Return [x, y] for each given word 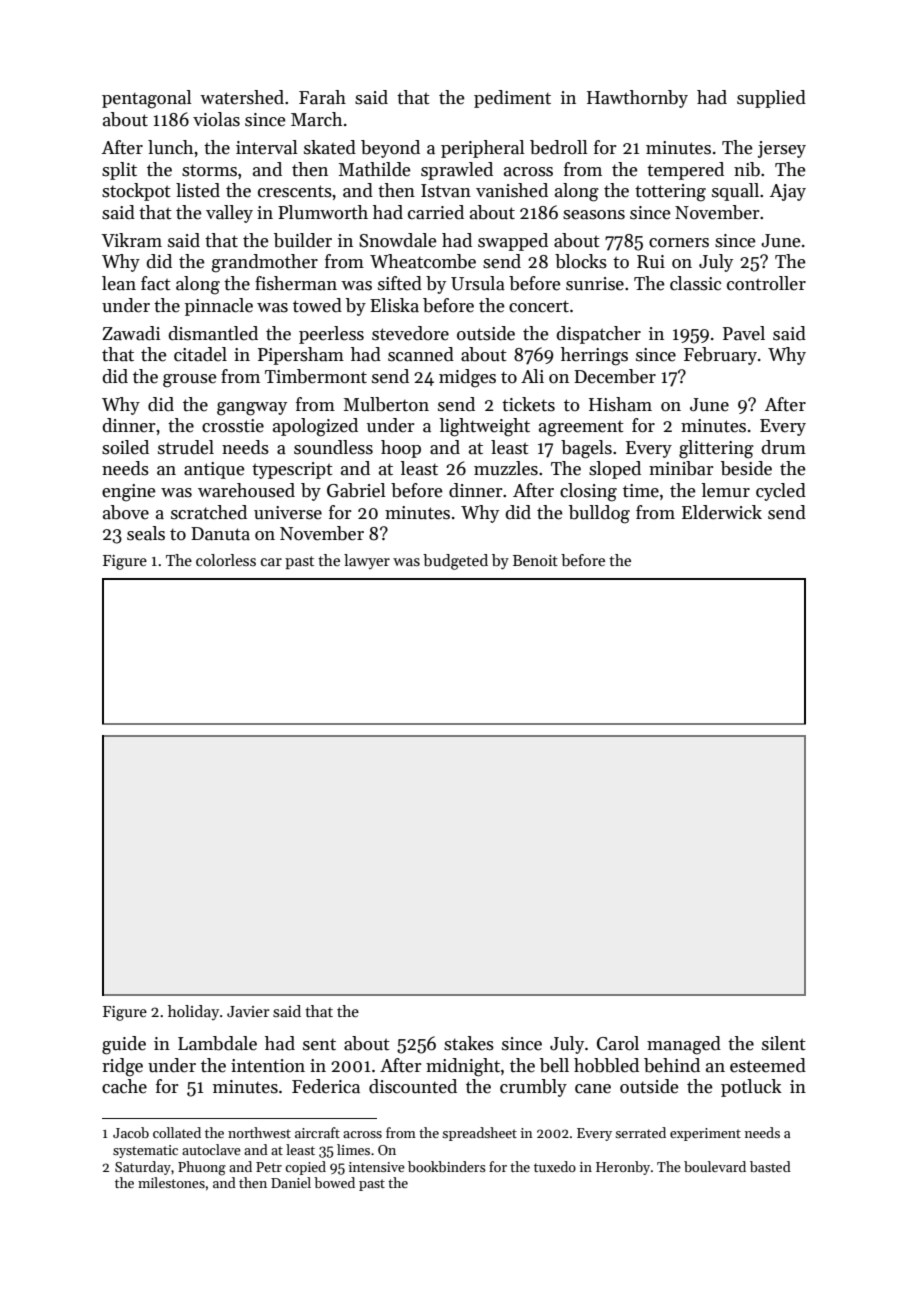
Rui [651, 262]
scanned [421, 354]
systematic [145, 1151]
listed [198, 190]
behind [672, 1065]
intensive [377, 1167]
